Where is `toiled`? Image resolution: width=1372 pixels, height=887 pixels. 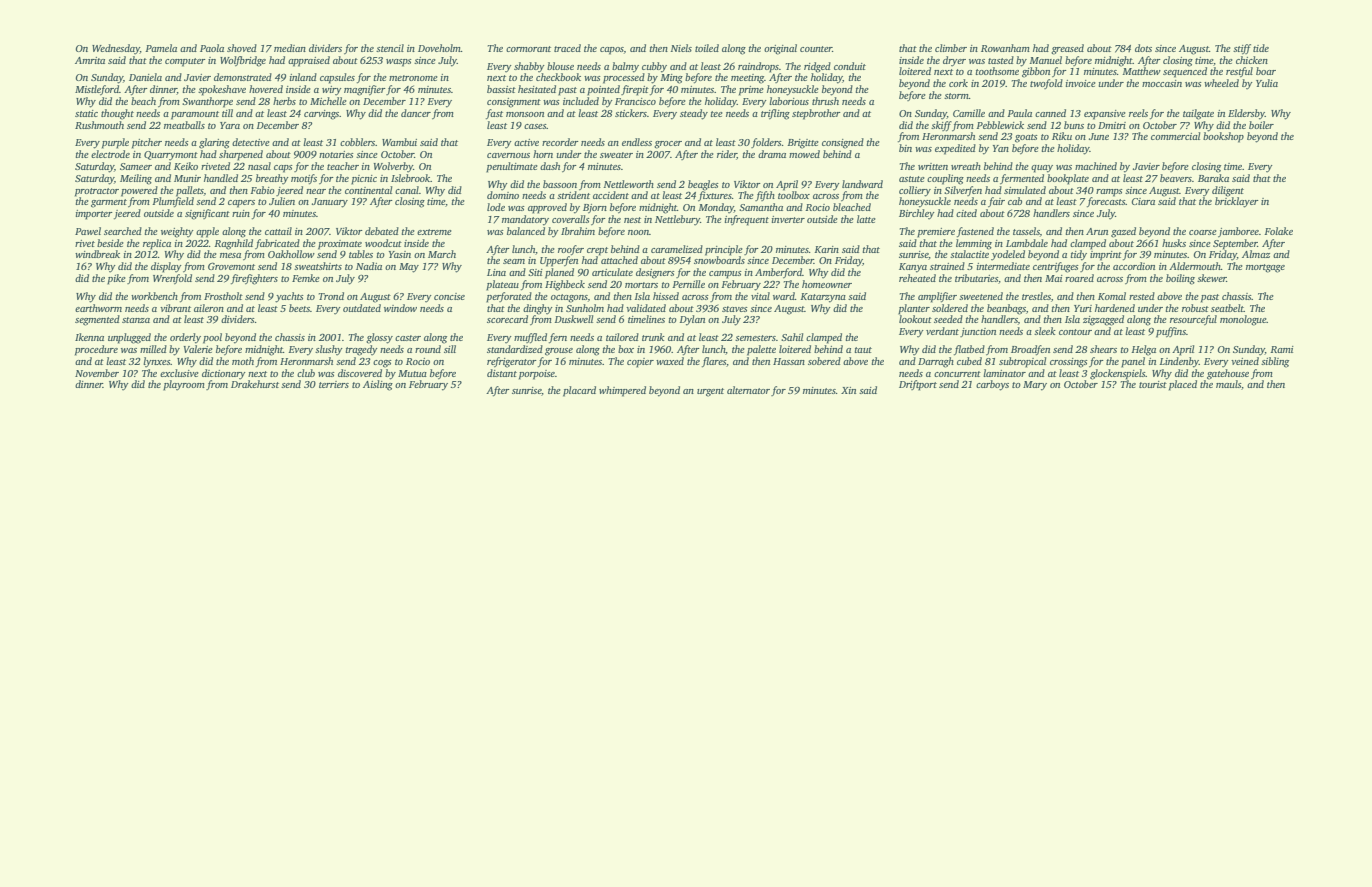
toiled is located at coordinates (707, 48).
